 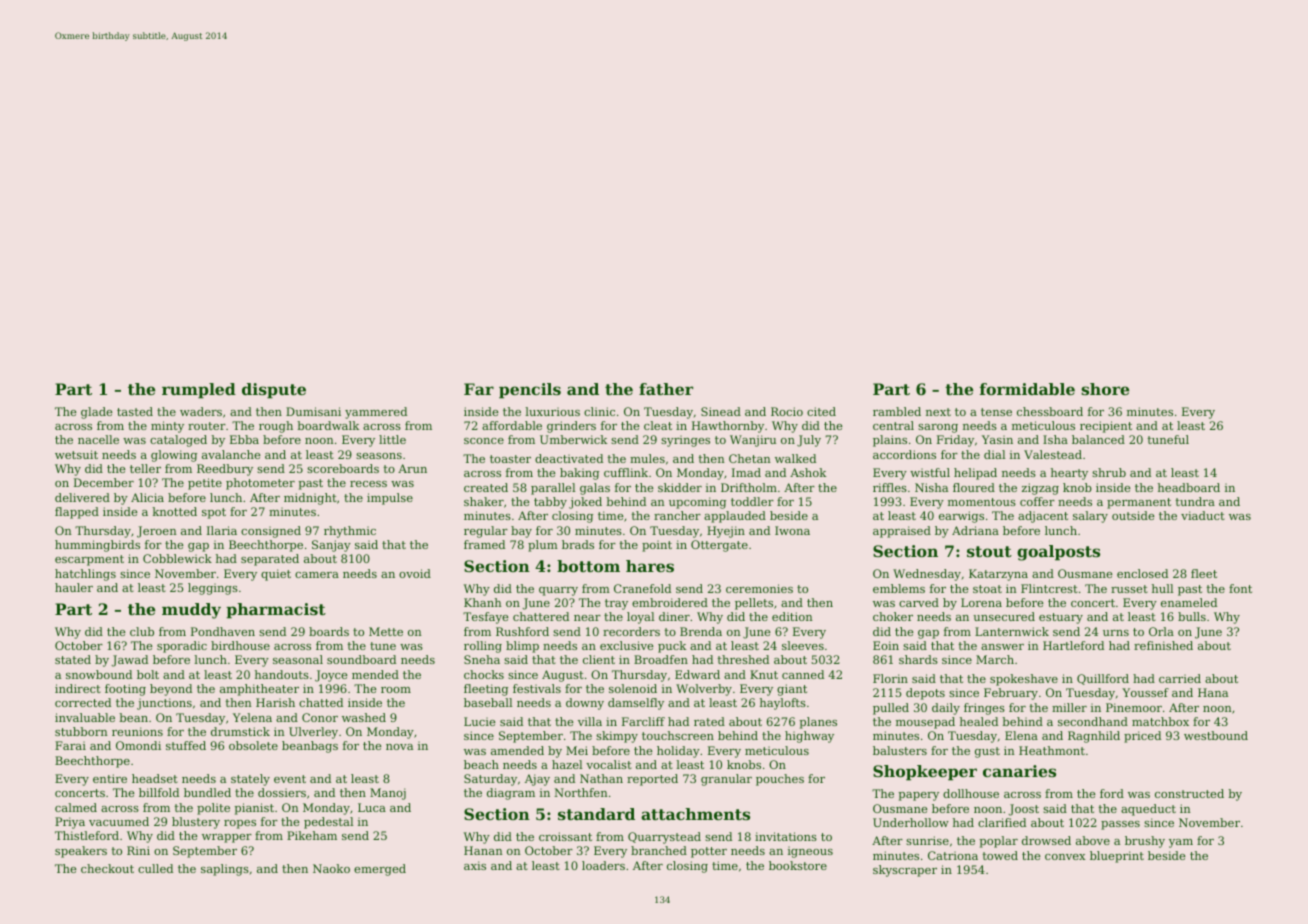 I want to click on bulls, so click(x=1192, y=616).
